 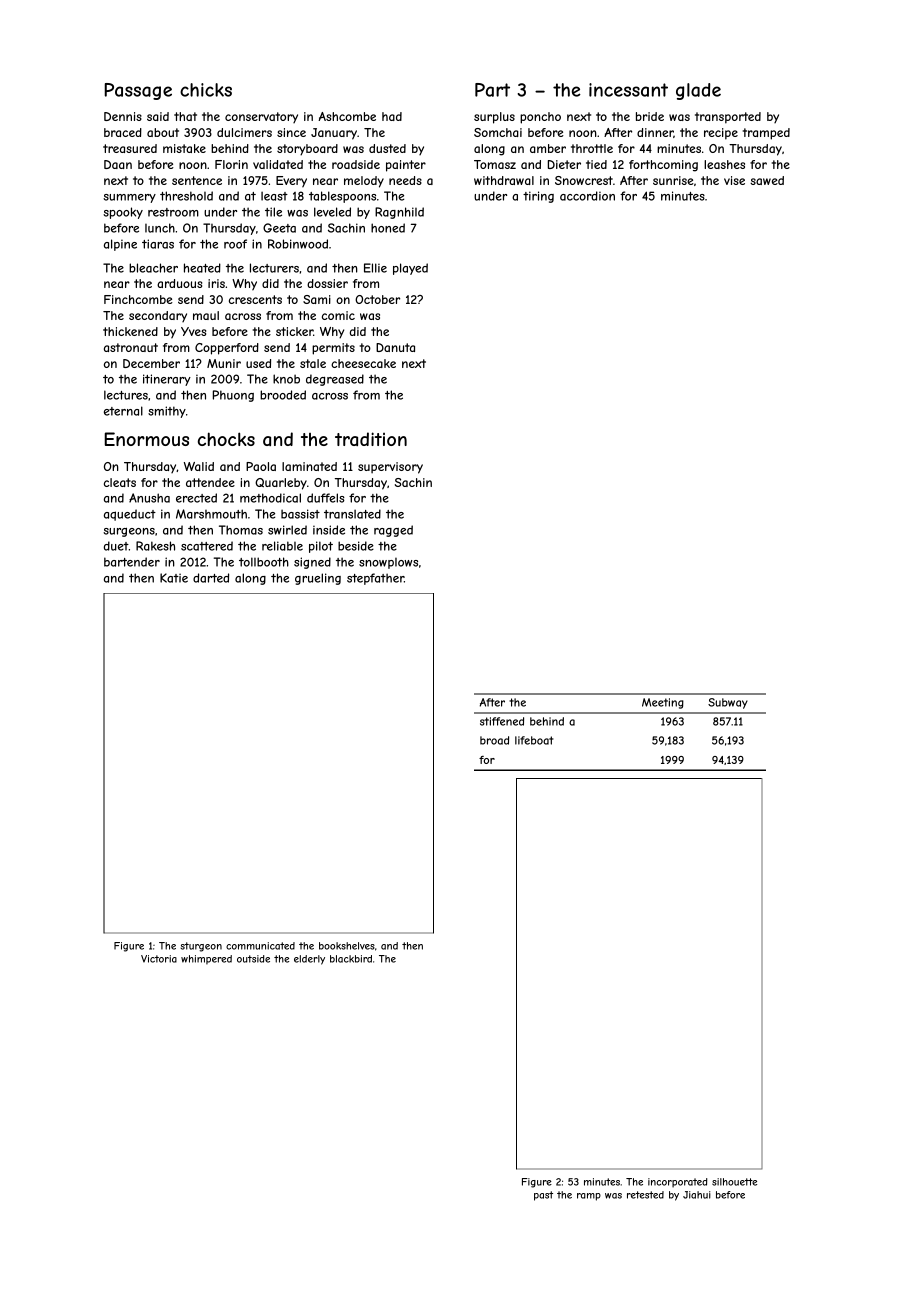 I want to click on past, so click(x=543, y=1196).
